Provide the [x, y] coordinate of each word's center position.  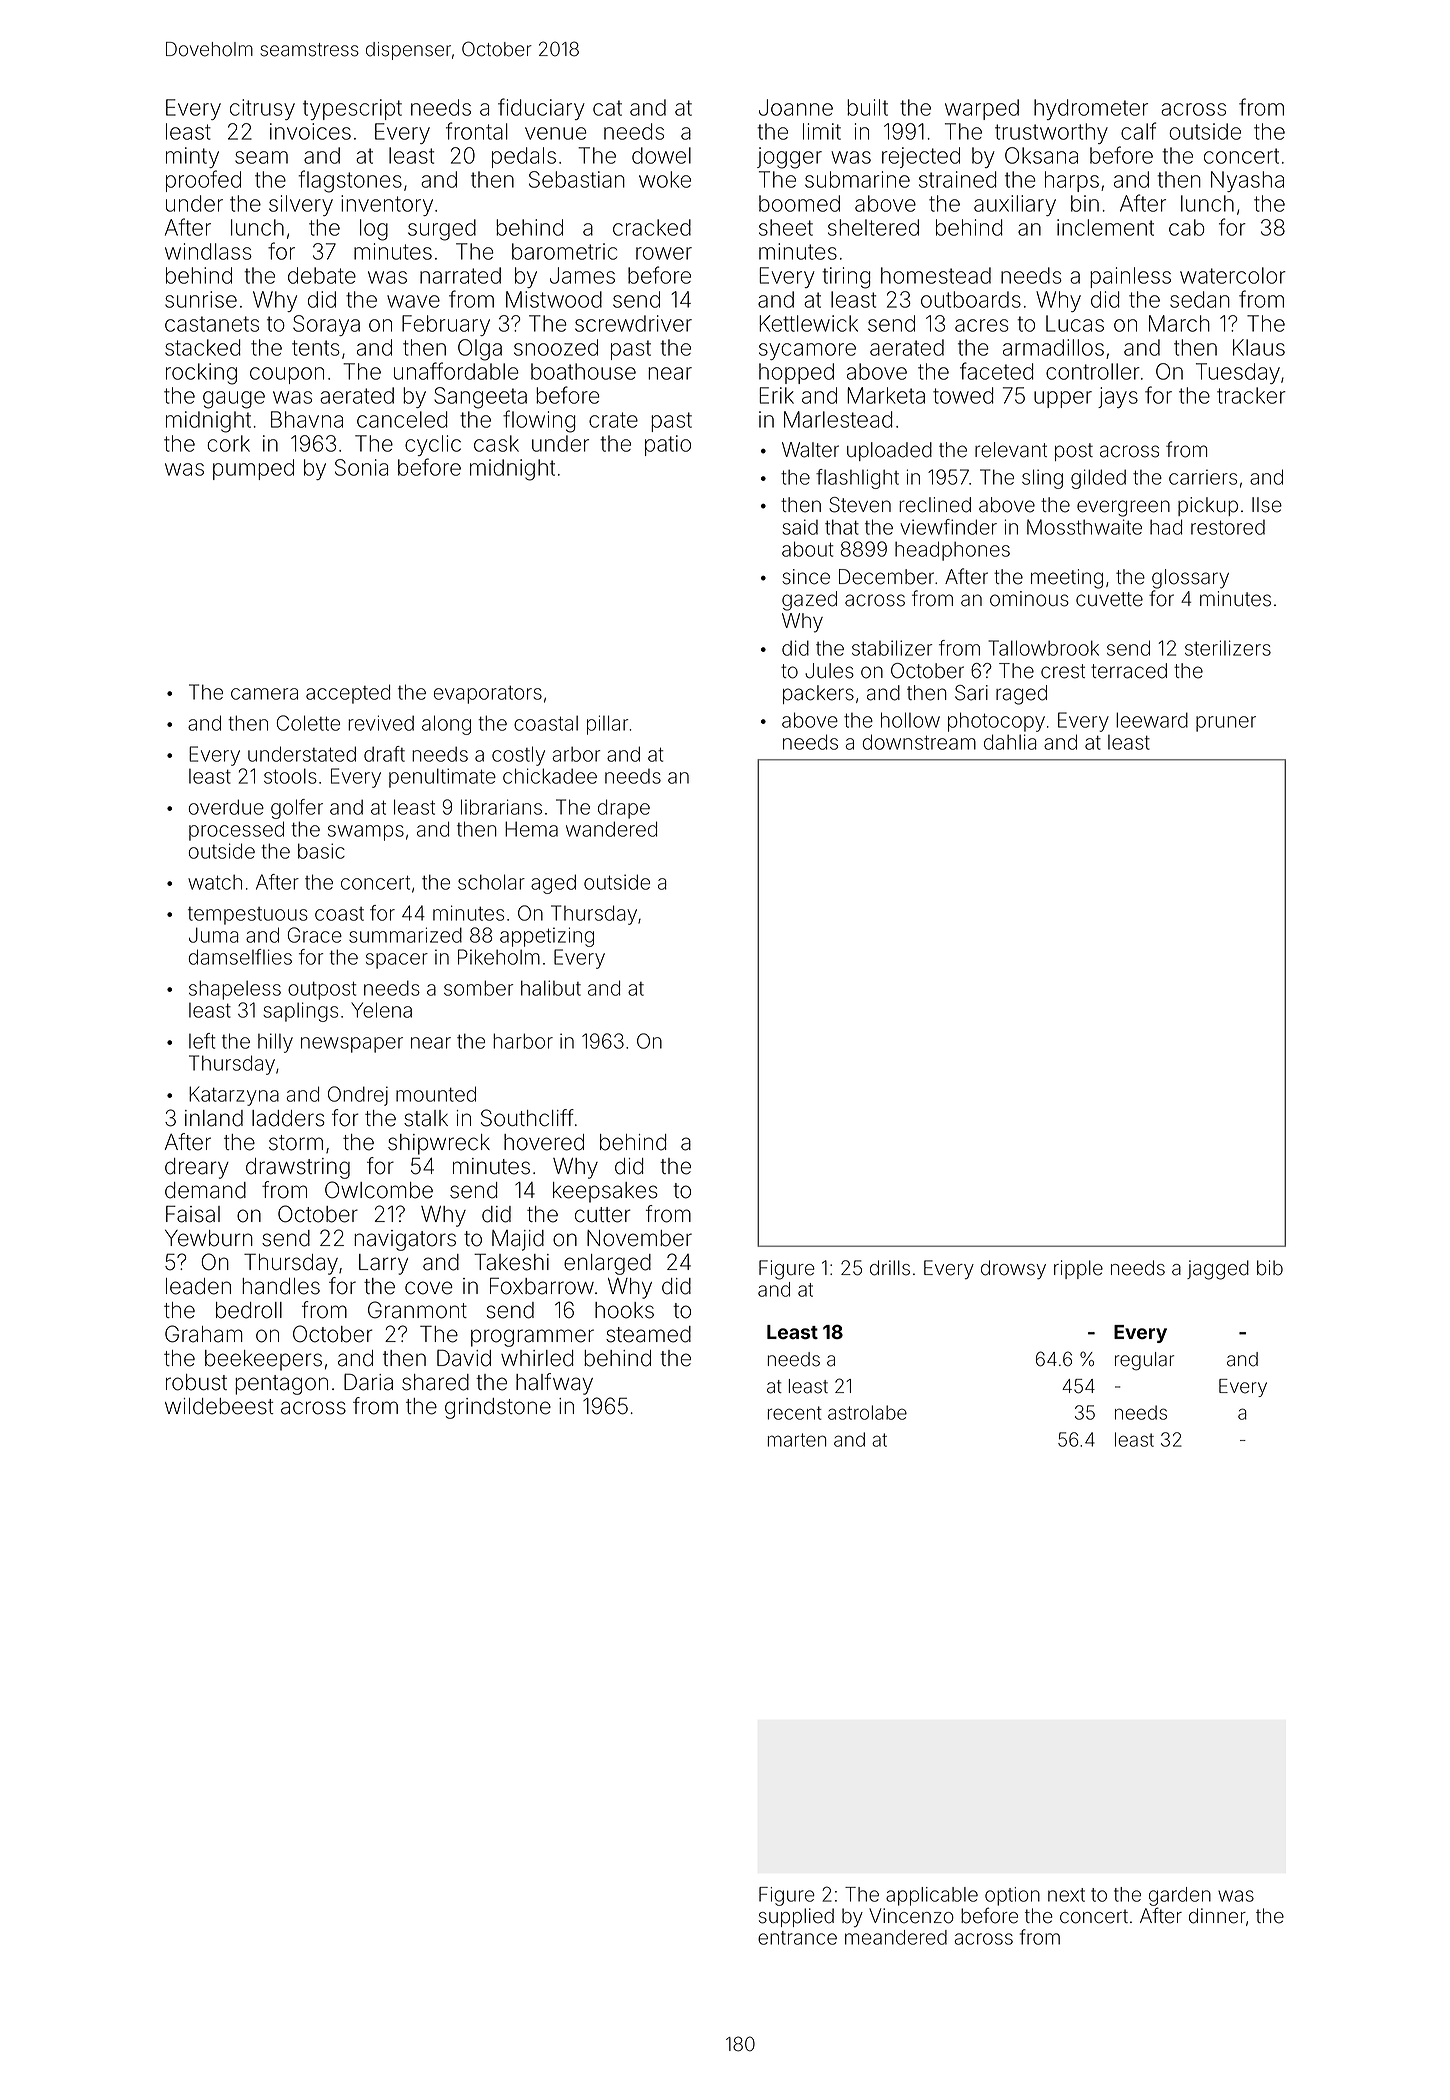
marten [797, 1440]
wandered [611, 829]
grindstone [498, 1408]
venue [556, 133]
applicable [932, 1896]
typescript [352, 109]
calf [1138, 131]
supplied [796, 1917]
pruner [1226, 724]
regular [1144, 1361]
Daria [368, 1382]
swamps [366, 833]
